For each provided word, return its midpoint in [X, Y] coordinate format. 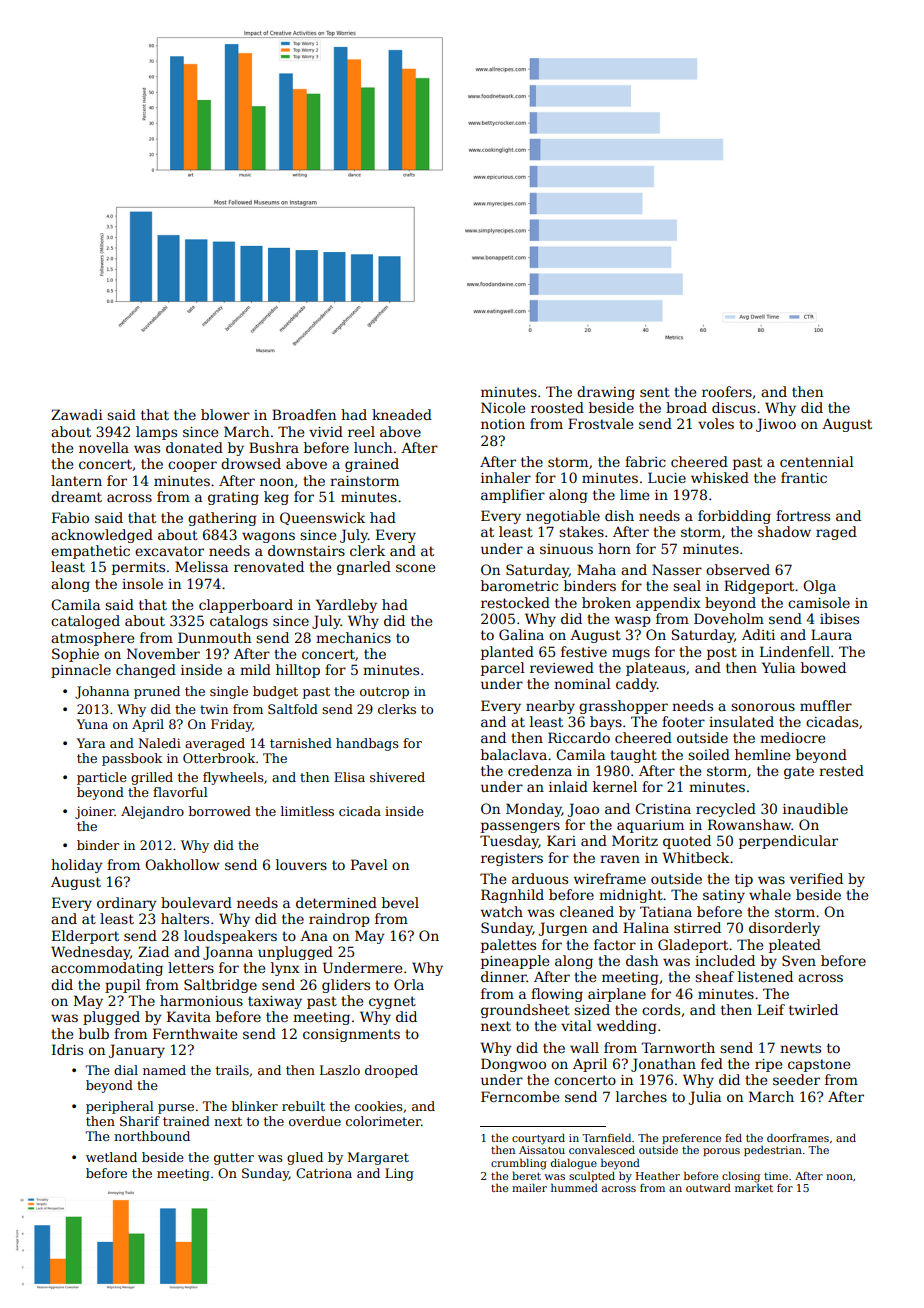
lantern [76, 480]
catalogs [239, 622]
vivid [326, 431]
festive [584, 651]
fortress [803, 515]
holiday [77, 866]
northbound [152, 1136]
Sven [799, 960]
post [722, 653]
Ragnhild [512, 896]
